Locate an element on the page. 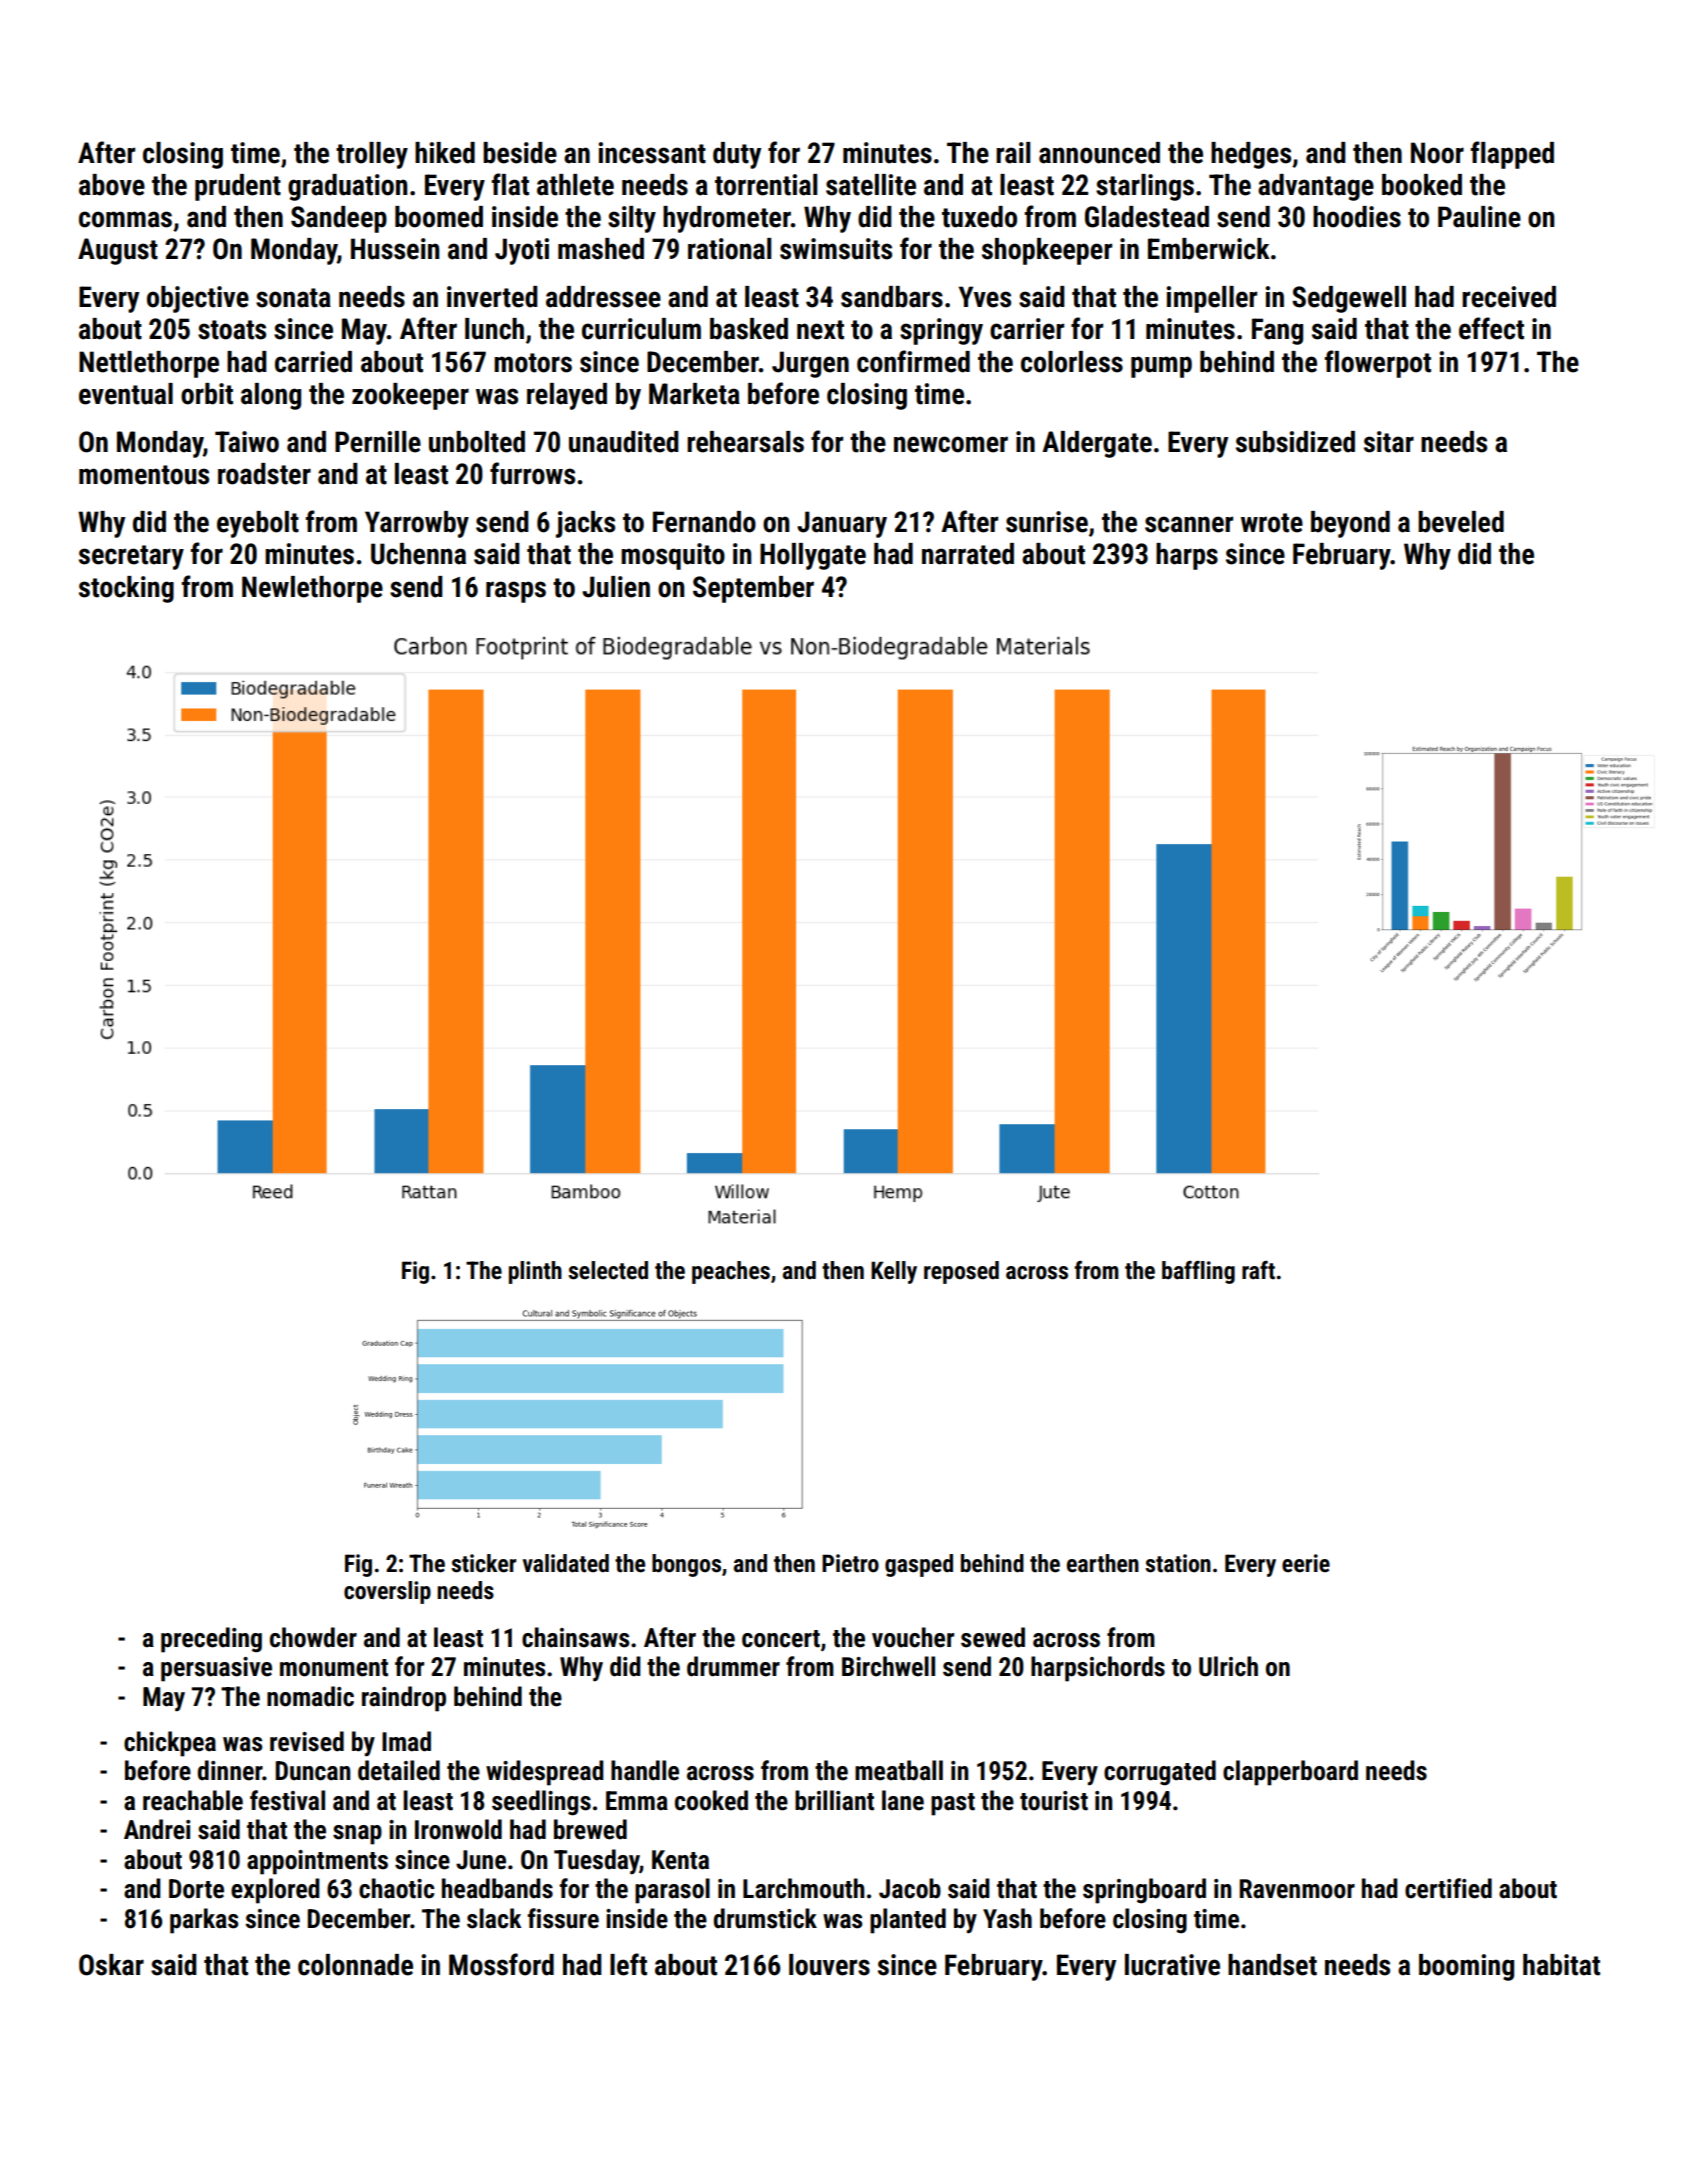 Image resolution: width=1683 pixels, height=2178 pixels. momentous is located at coordinates (144, 475).
